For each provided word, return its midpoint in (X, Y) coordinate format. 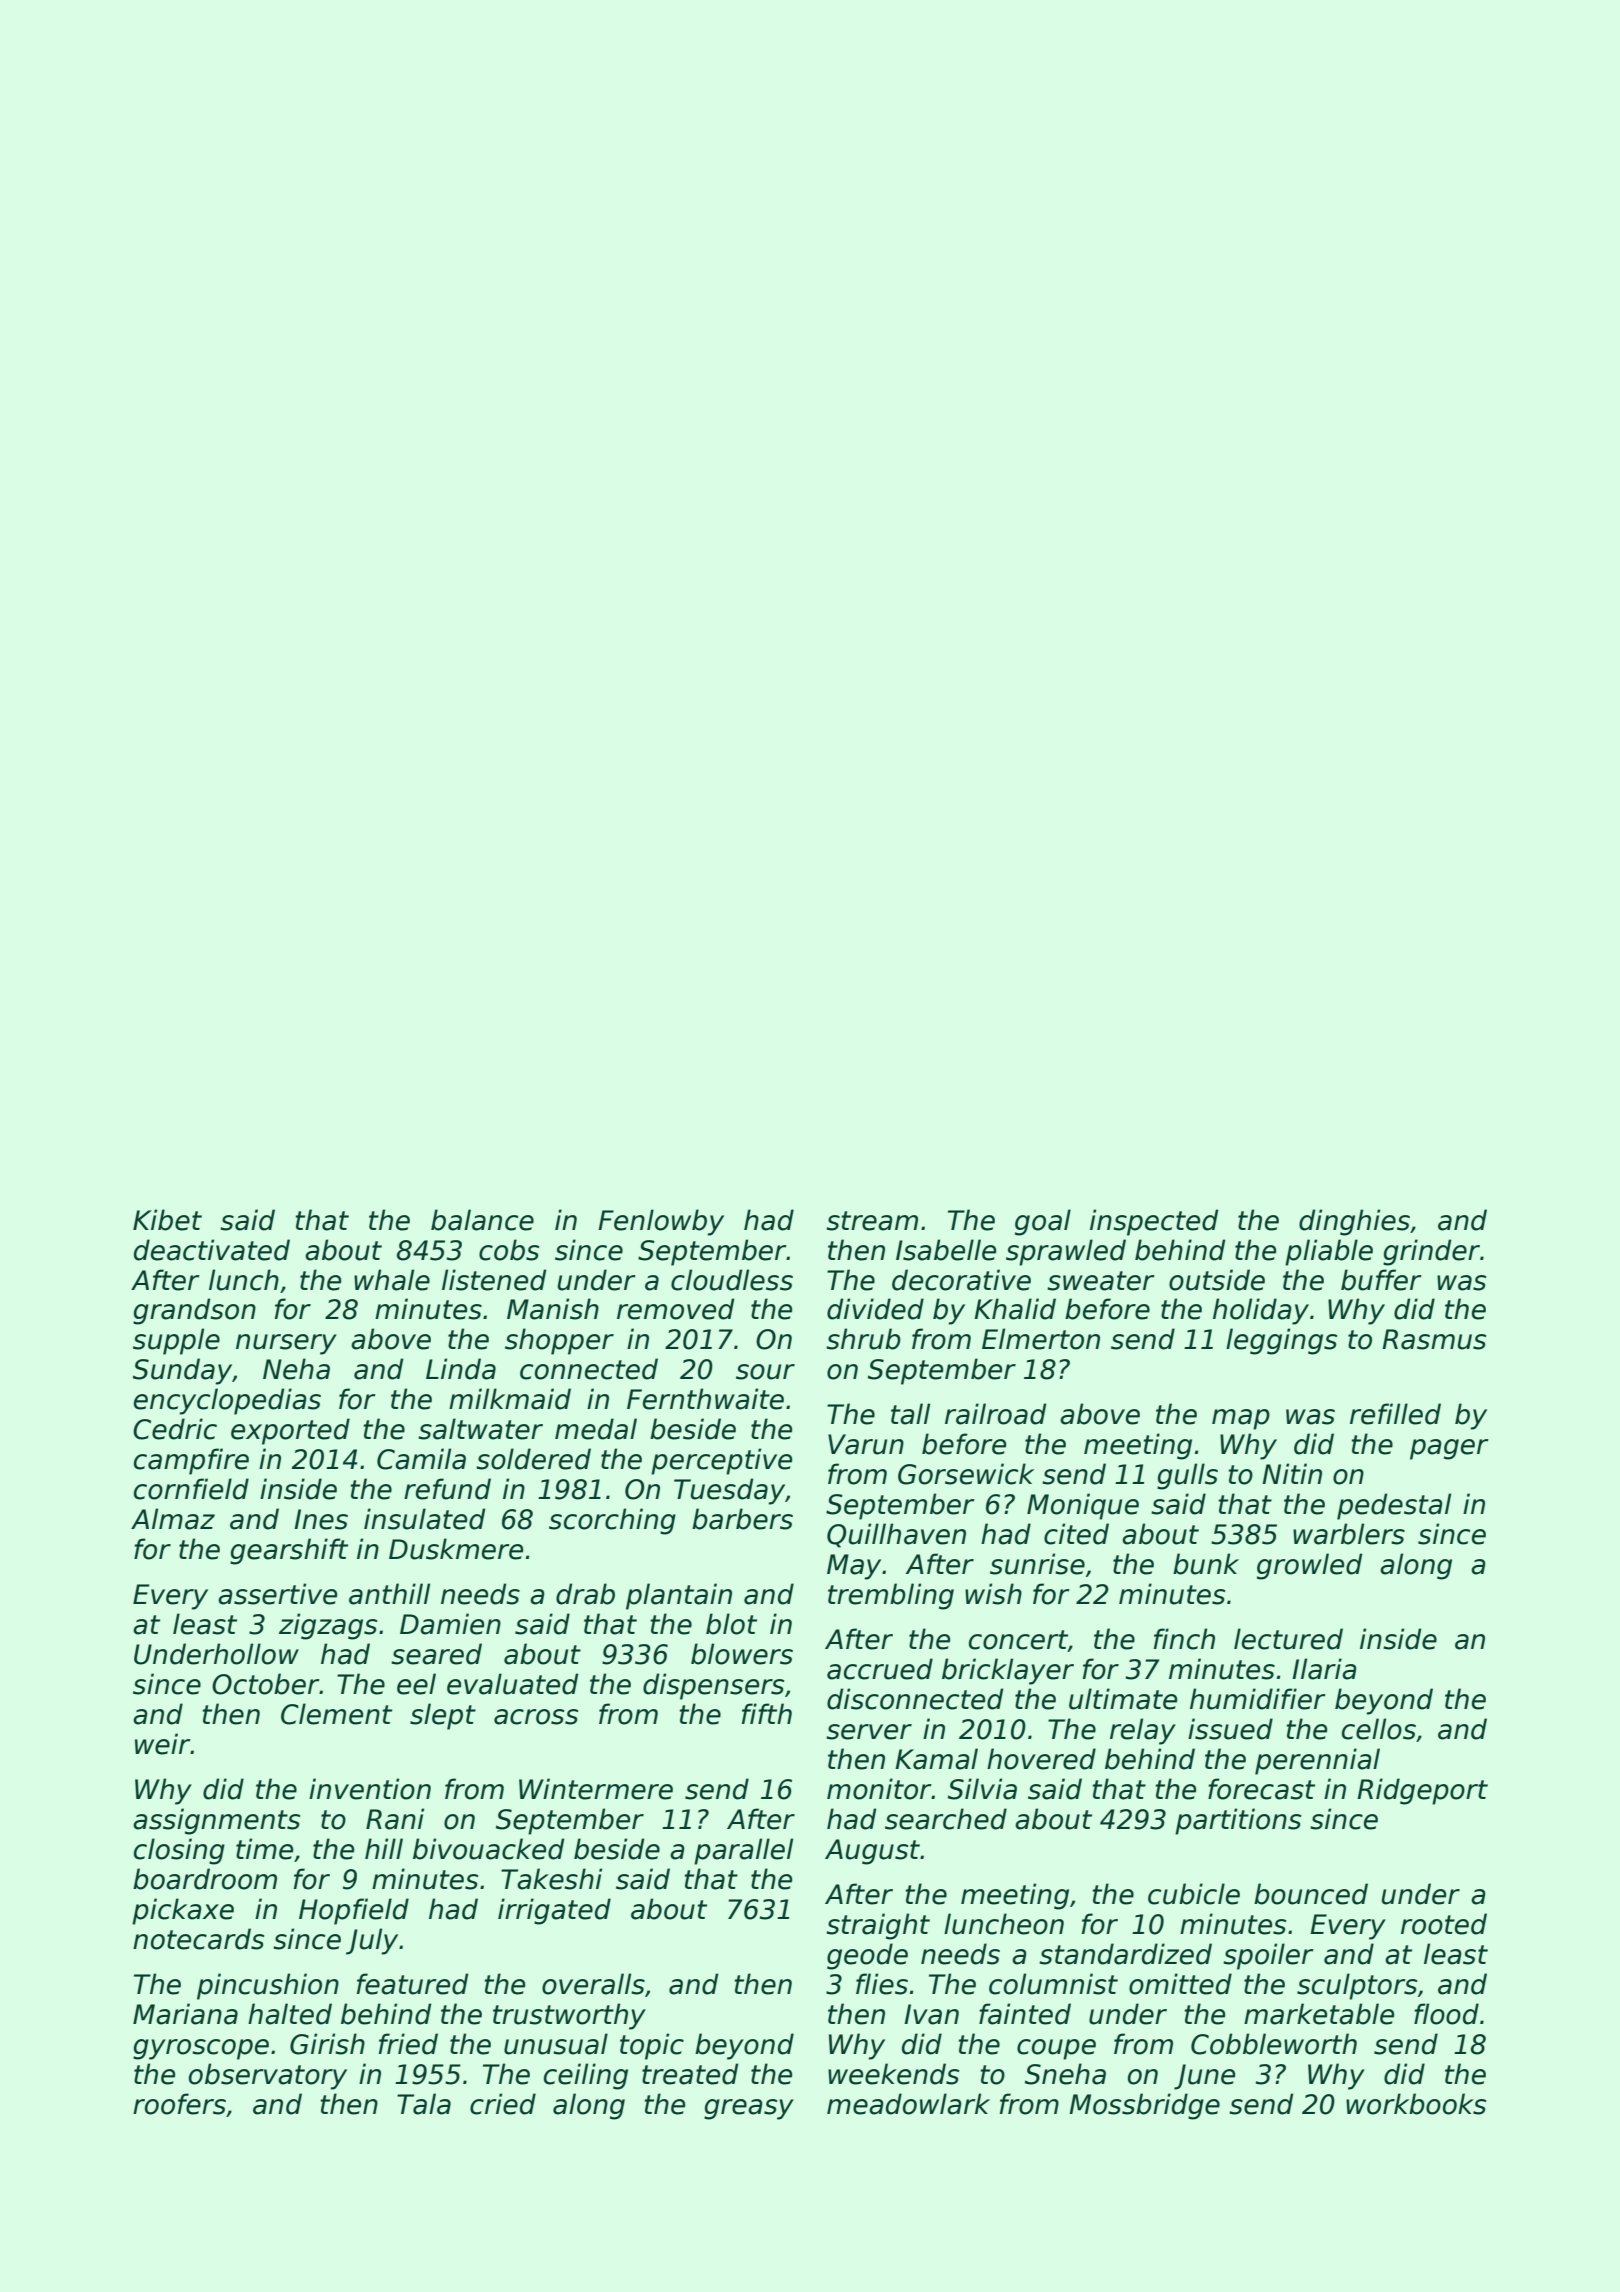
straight (878, 1926)
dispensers (713, 1686)
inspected (1154, 1222)
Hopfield (354, 1911)
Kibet (167, 1220)
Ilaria (1324, 1669)
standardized (1125, 1954)
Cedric (175, 1429)
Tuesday (729, 1491)
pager (1449, 1449)
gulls (1187, 1476)
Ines (321, 1519)
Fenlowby (661, 1222)
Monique (1083, 1506)
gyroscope (201, 2049)
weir (163, 1744)
